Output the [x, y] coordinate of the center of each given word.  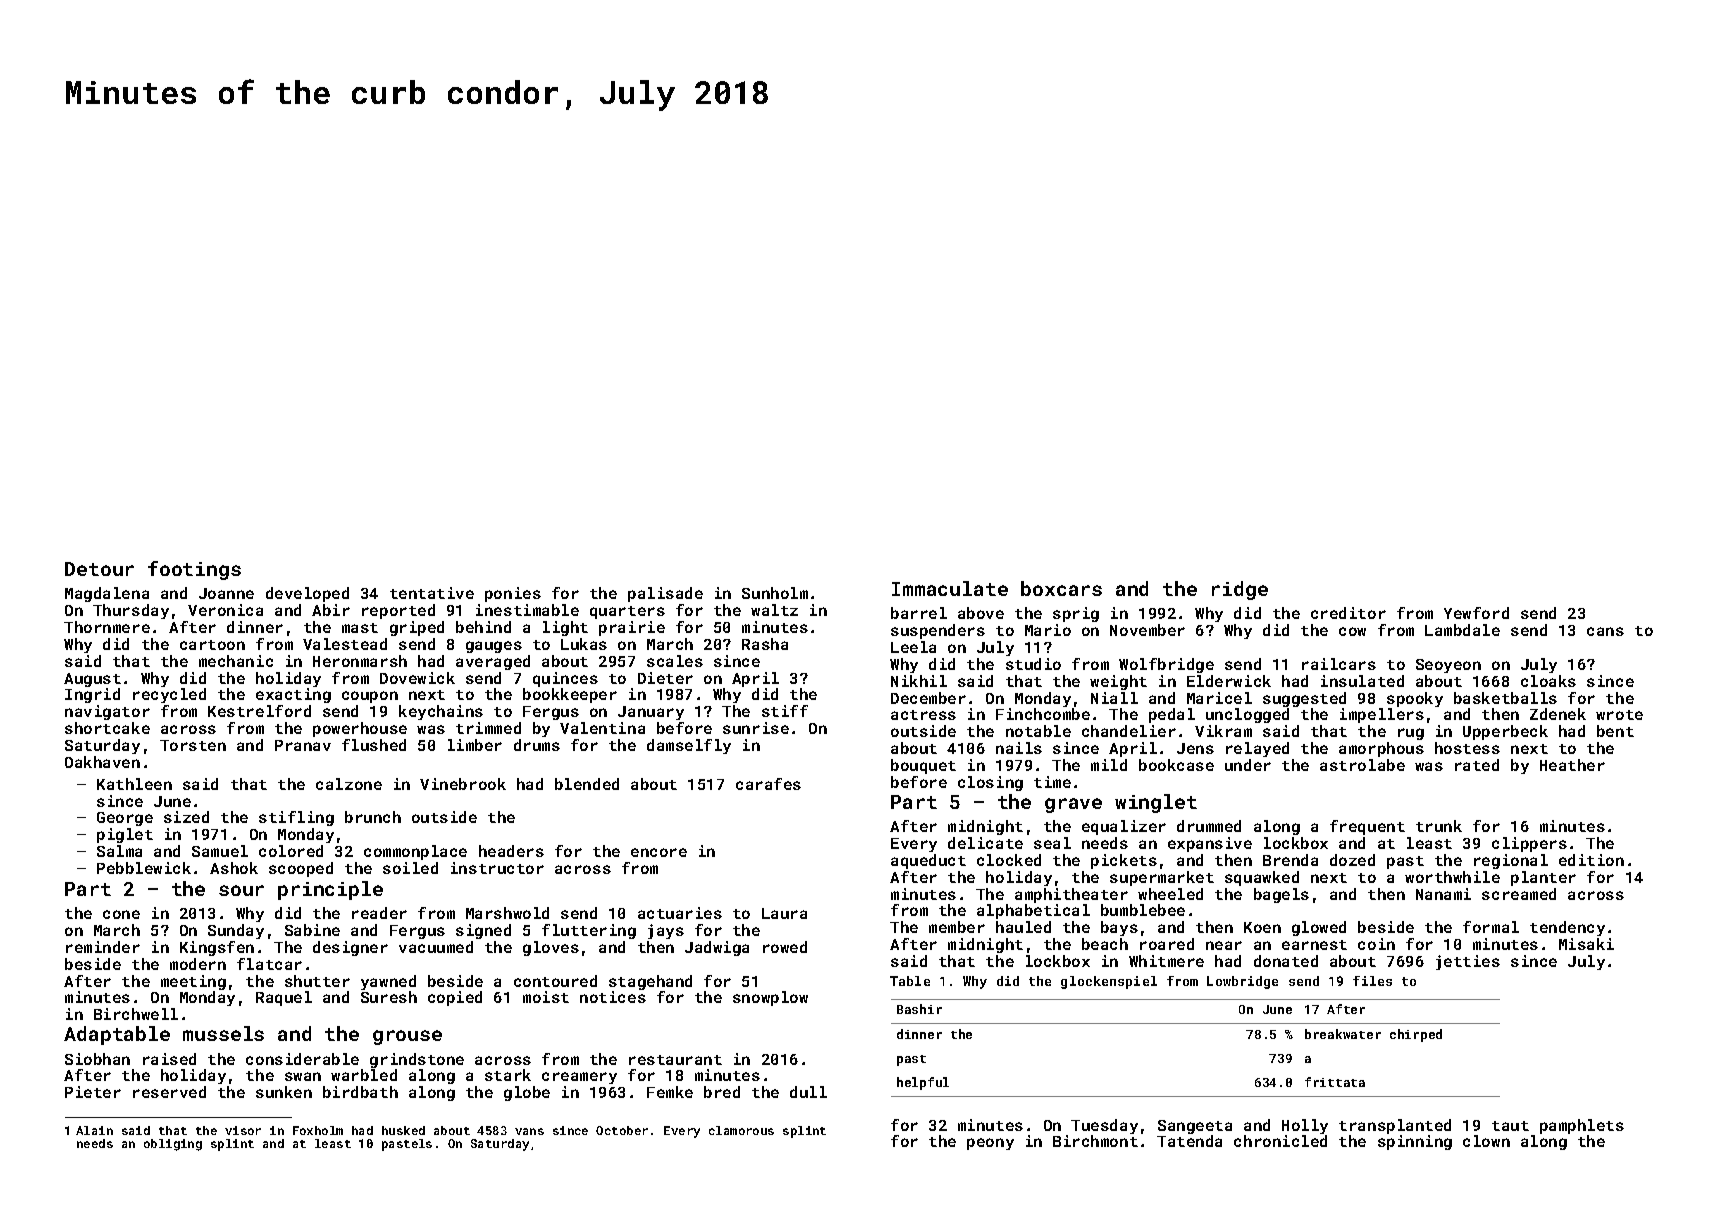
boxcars [1061, 588]
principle [330, 890]
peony [990, 1144]
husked [403, 1130]
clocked [1009, 860]
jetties [1468, 962]
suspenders [938, 631]
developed [307, 594]
